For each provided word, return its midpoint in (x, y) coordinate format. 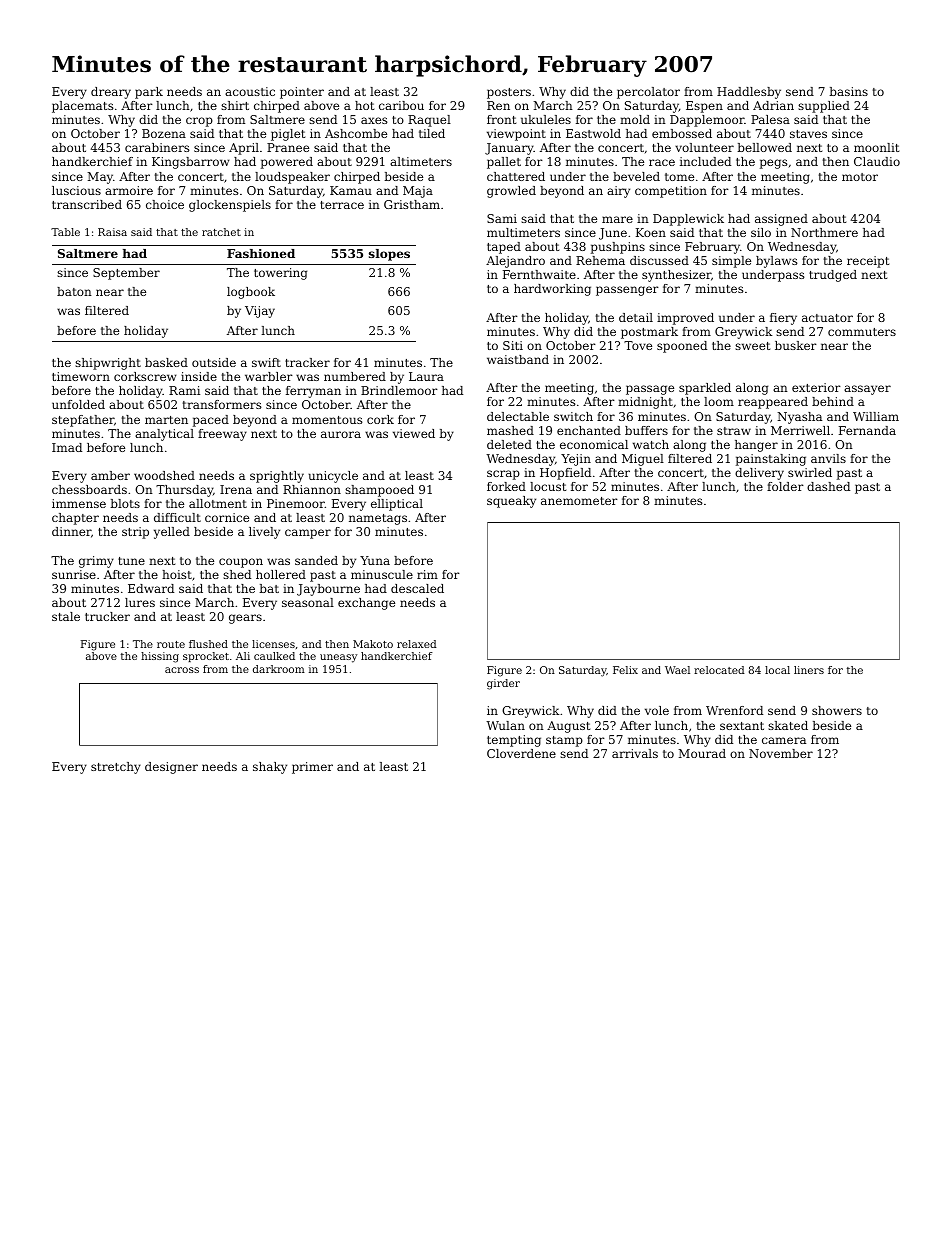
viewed (414, 433)
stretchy (116, 768)
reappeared (773, 403)
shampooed (379, 491)
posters (509, 93)
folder (785, 486)
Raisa (112, 232)
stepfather (83, 421)
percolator (648, 93)
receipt (868, 262)
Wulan (505, 725)
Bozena (164, 133)
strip (135, 533)
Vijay (260, 312)
